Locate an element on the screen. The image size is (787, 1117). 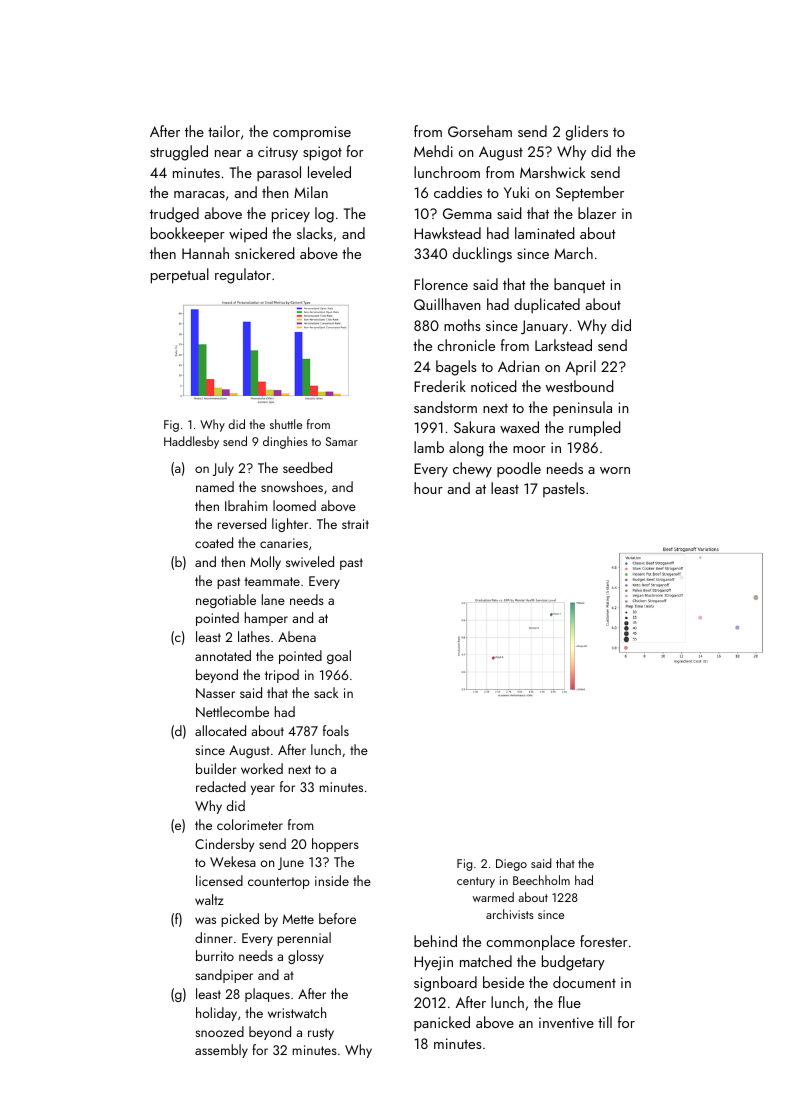
Gorseham is located at coordinates (480, 131).
